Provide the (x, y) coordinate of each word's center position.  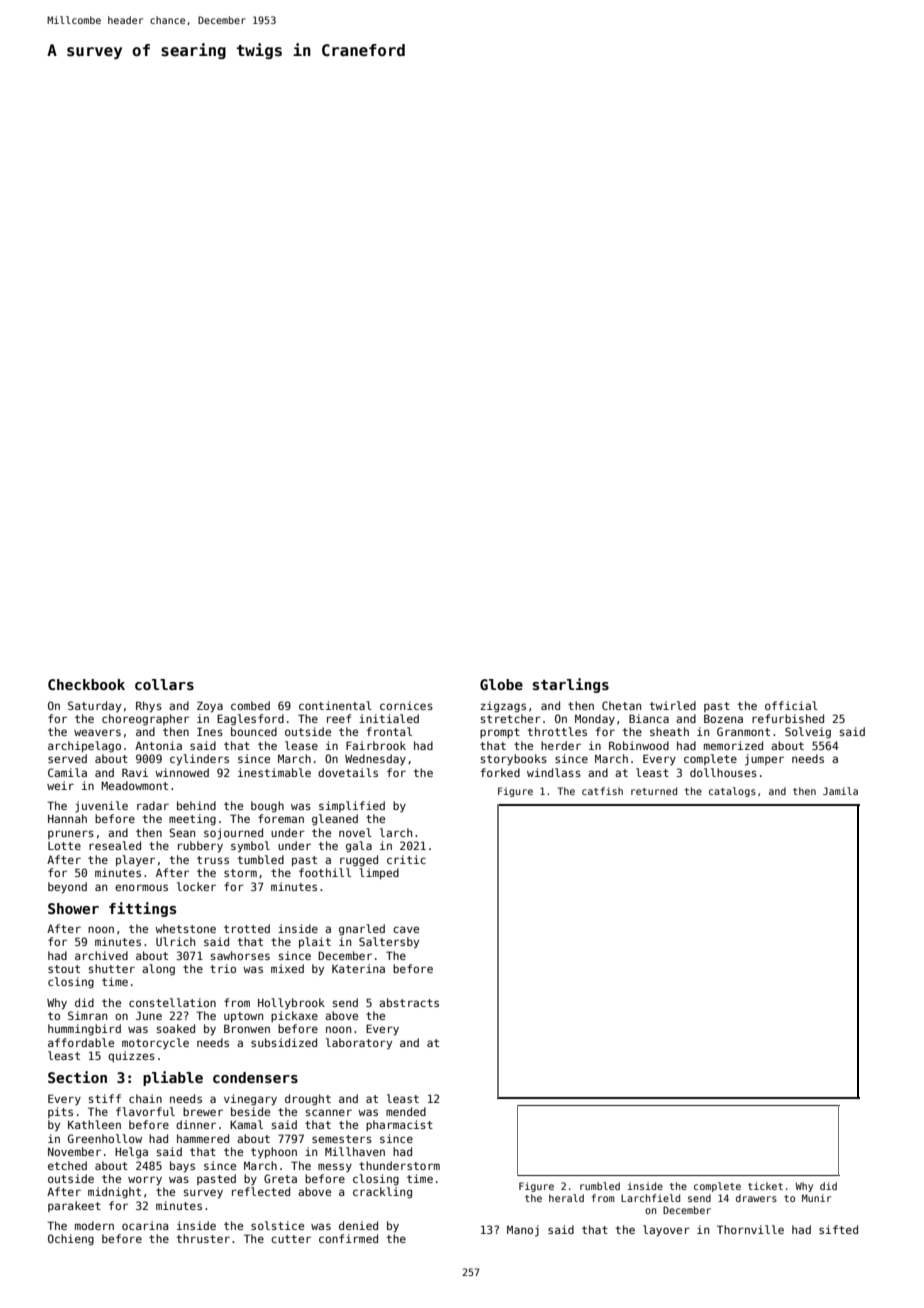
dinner (196, 1124)
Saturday (94, 707)
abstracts (409, 1002)
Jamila (840, 791)
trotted (247, 928)
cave (406, 929)
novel (355, 832)
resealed (115, 845)
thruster (203, 1238)
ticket (765, 1186)
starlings (571, 685)
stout (64, 969)
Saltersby (389, 943)
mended (406, 1111)
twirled (672, 705)
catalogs (732, 792)
